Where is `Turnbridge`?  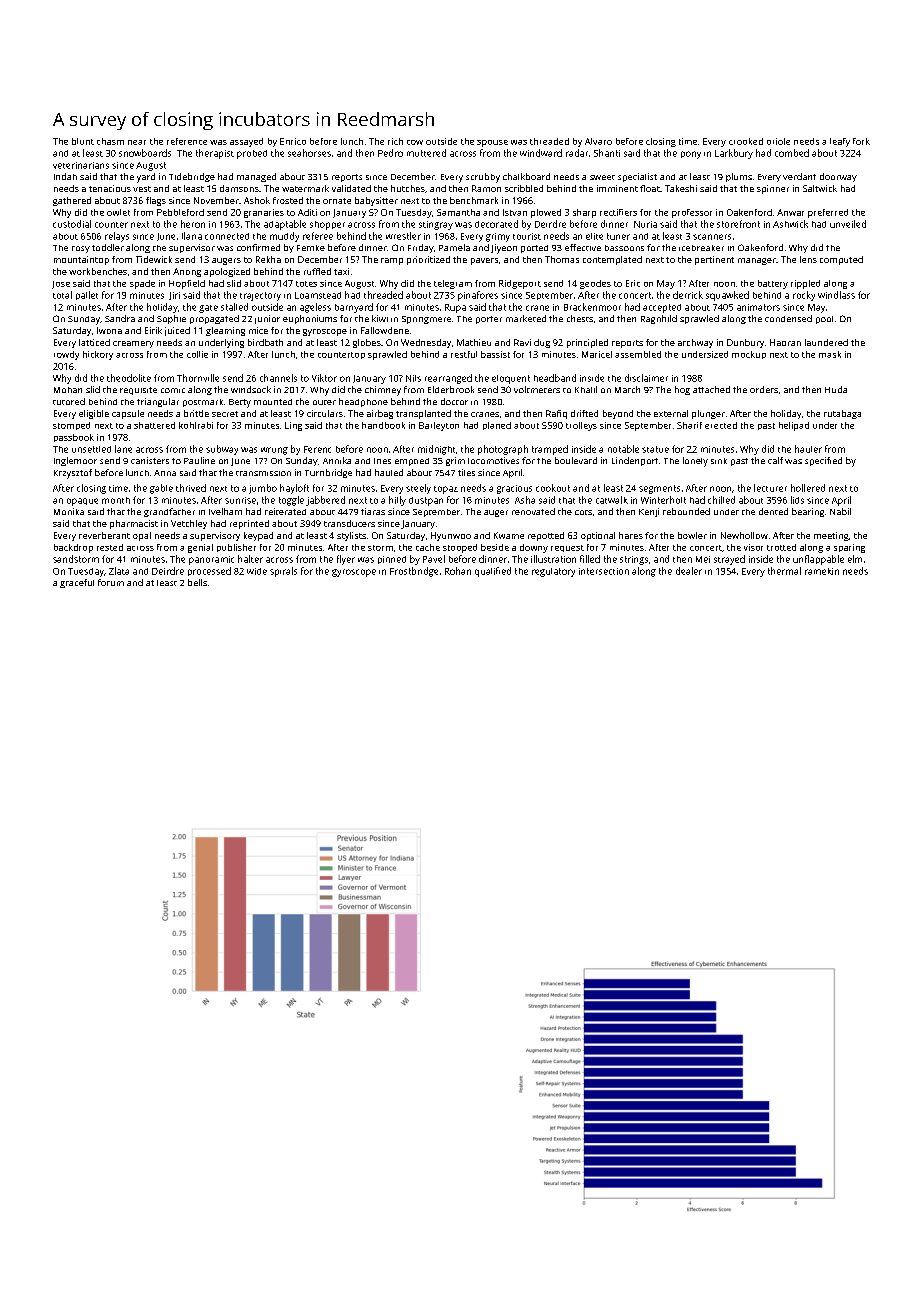
Turnbridge is located at coordinates (328, 473).
